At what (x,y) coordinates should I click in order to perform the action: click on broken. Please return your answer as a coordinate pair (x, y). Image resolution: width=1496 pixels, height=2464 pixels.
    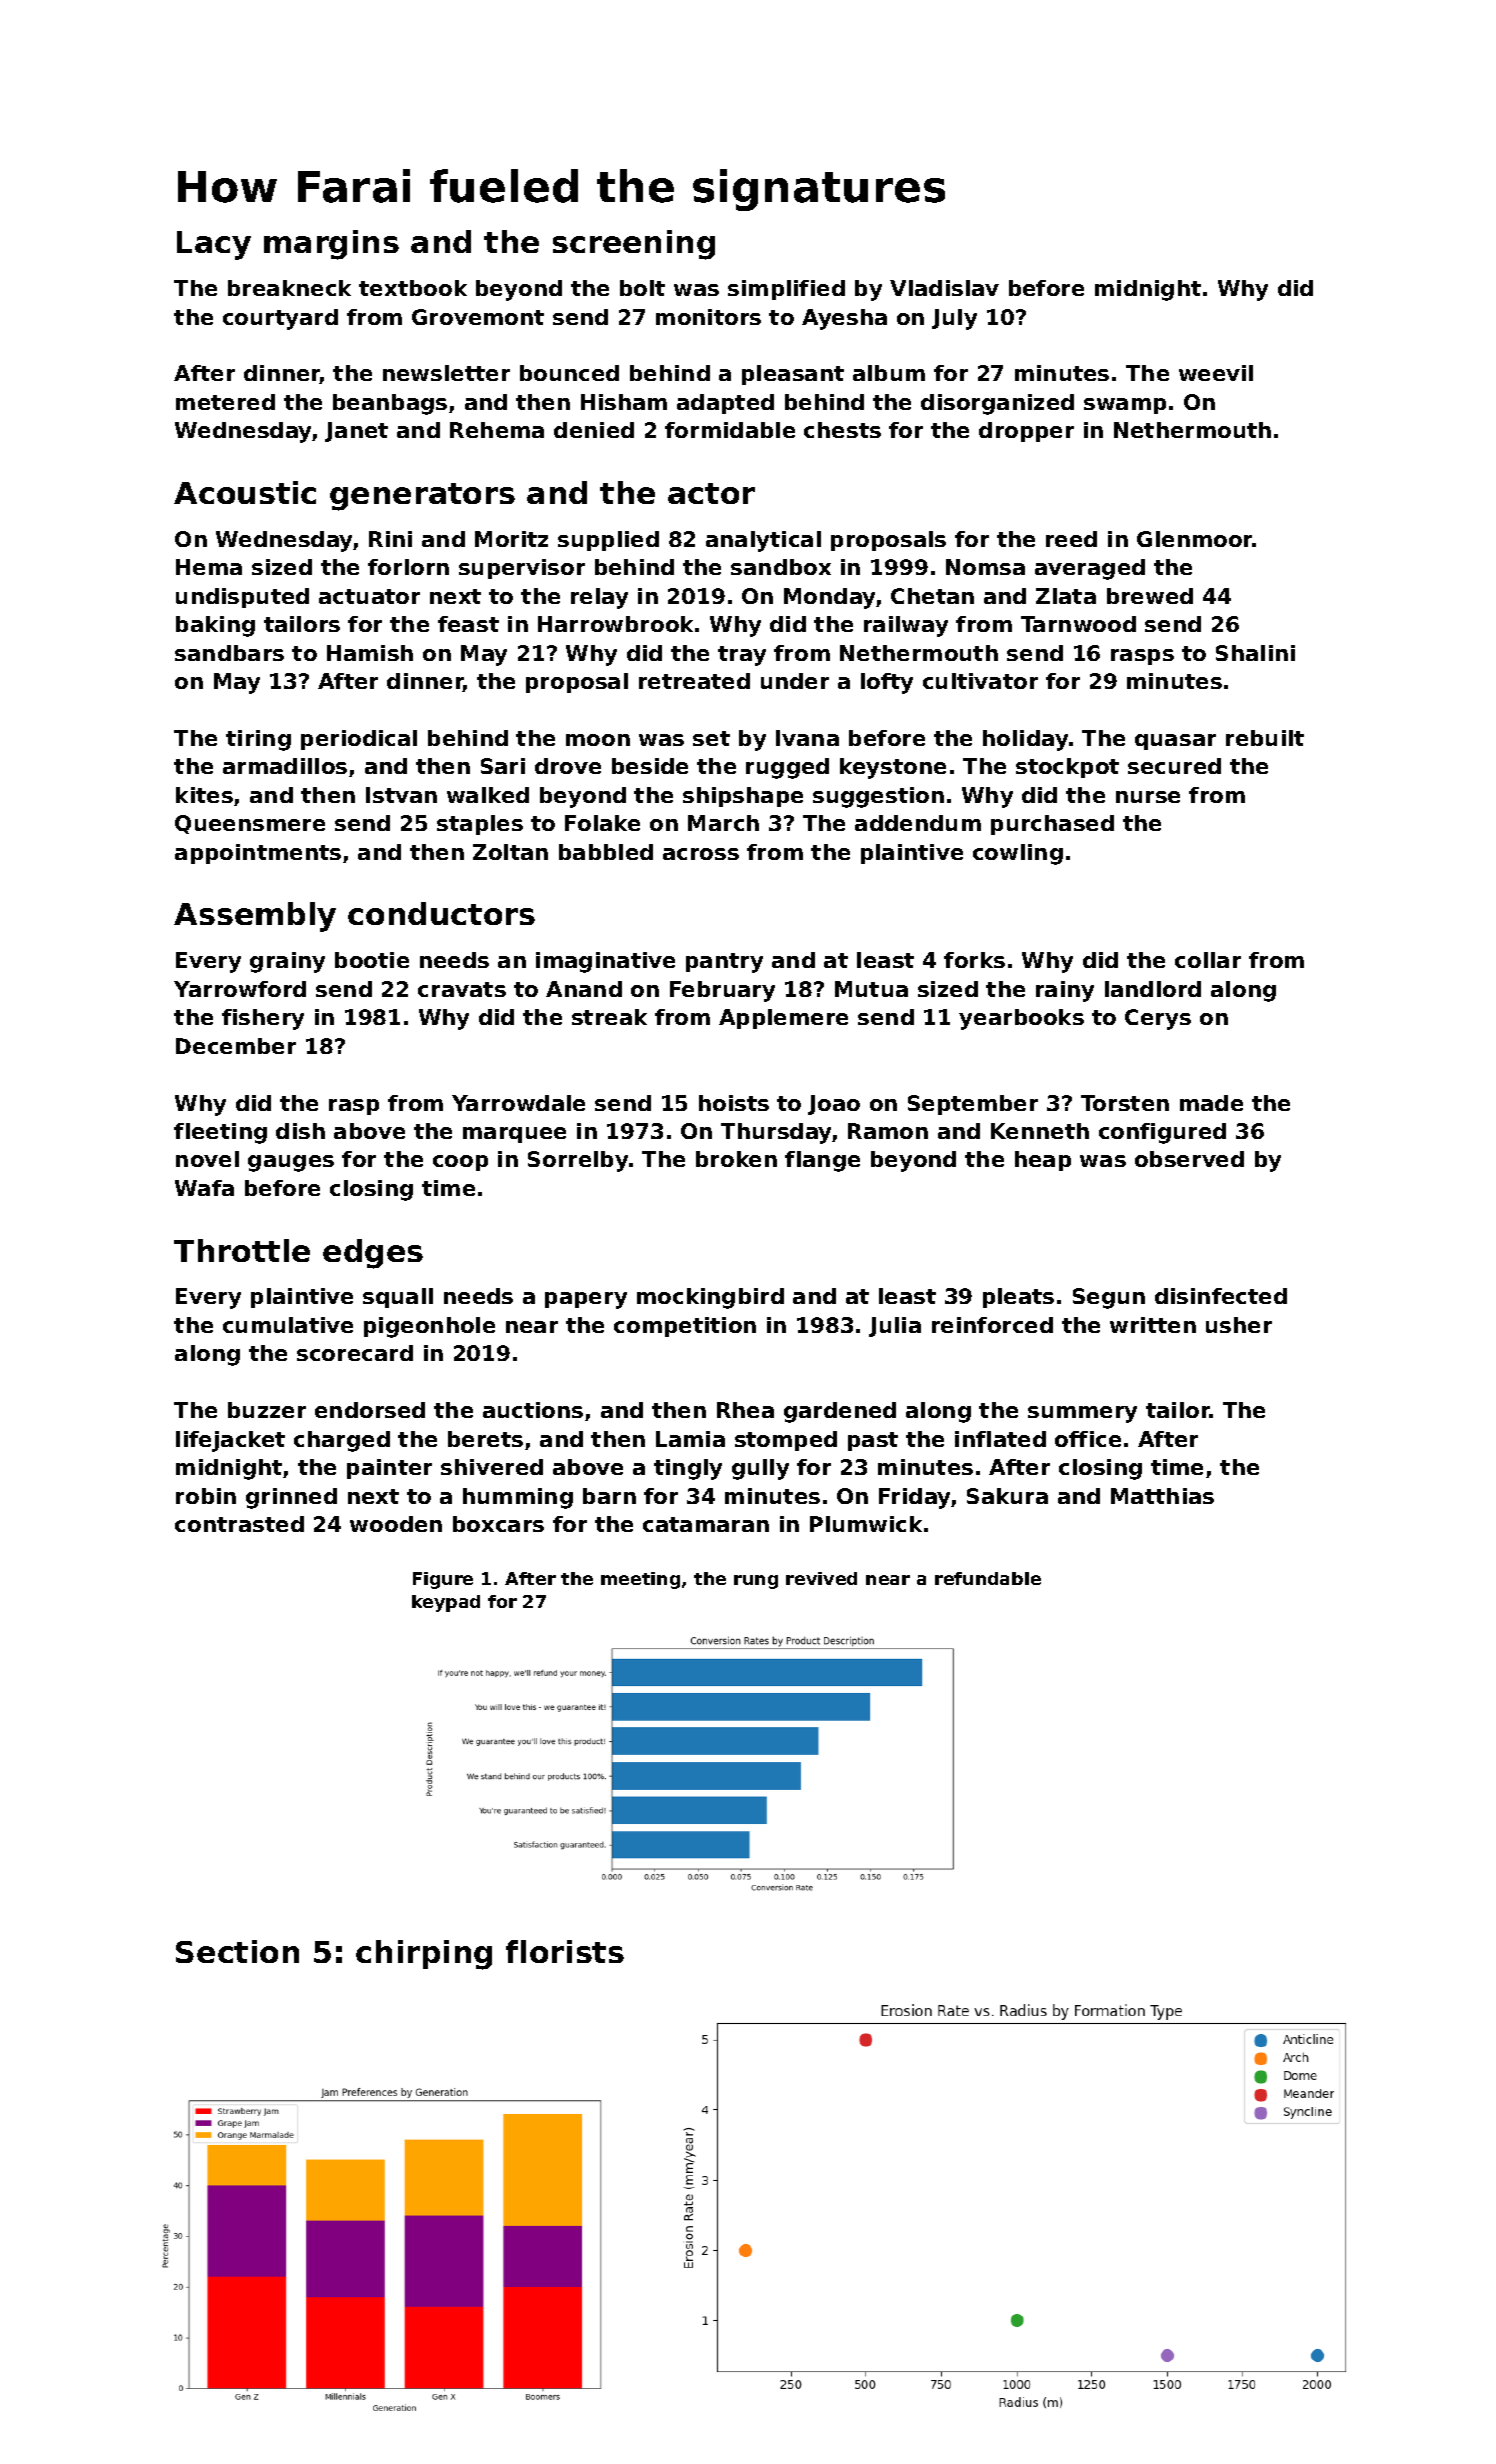
    Looking at the image, I should click on (736, 1159).
